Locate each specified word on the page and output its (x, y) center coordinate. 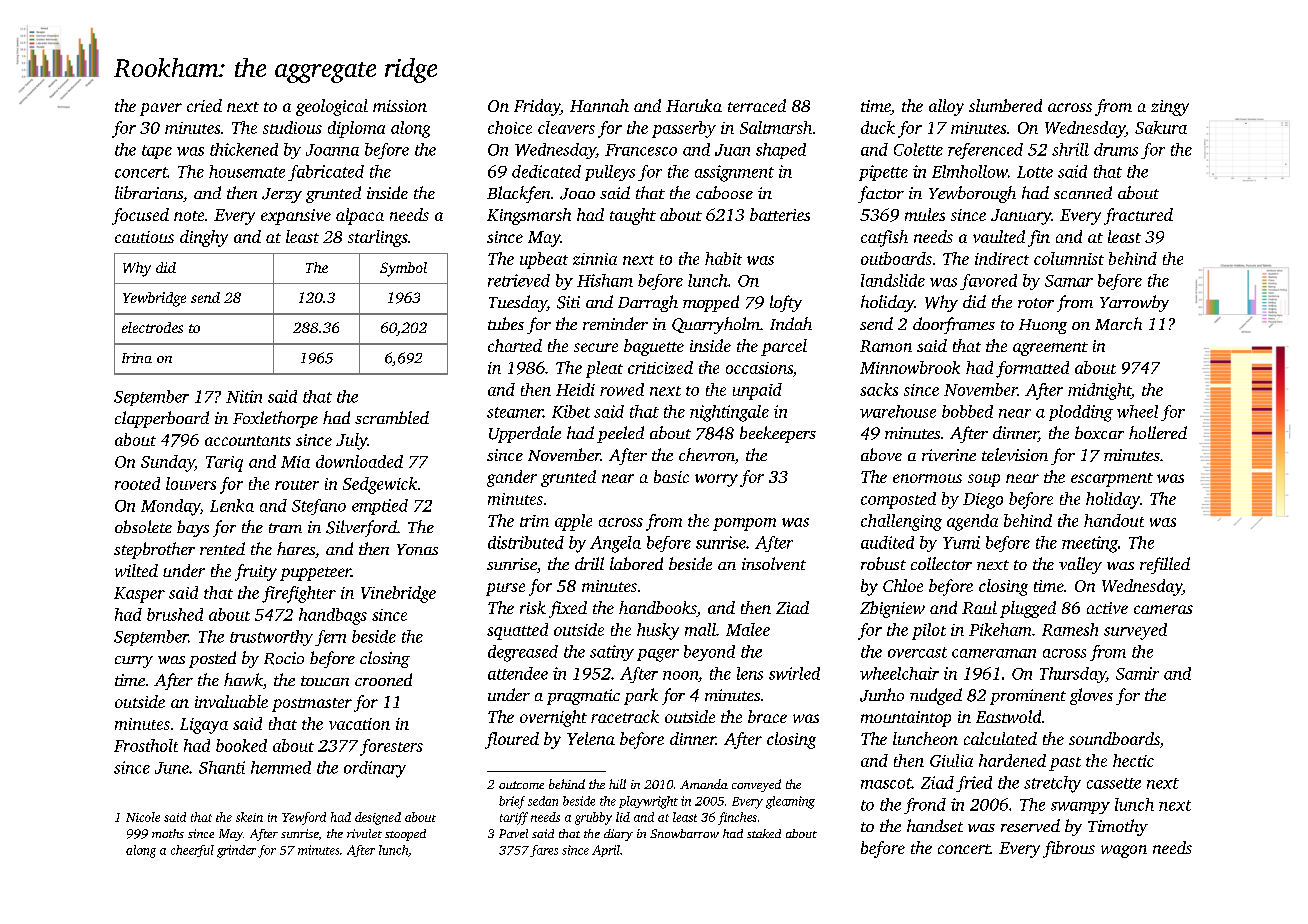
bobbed (967, 411)
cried (204, 105)
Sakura (1161, 127)
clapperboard (162, 419)
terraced (757, 105)
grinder (236, 851)
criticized (660, 367)
